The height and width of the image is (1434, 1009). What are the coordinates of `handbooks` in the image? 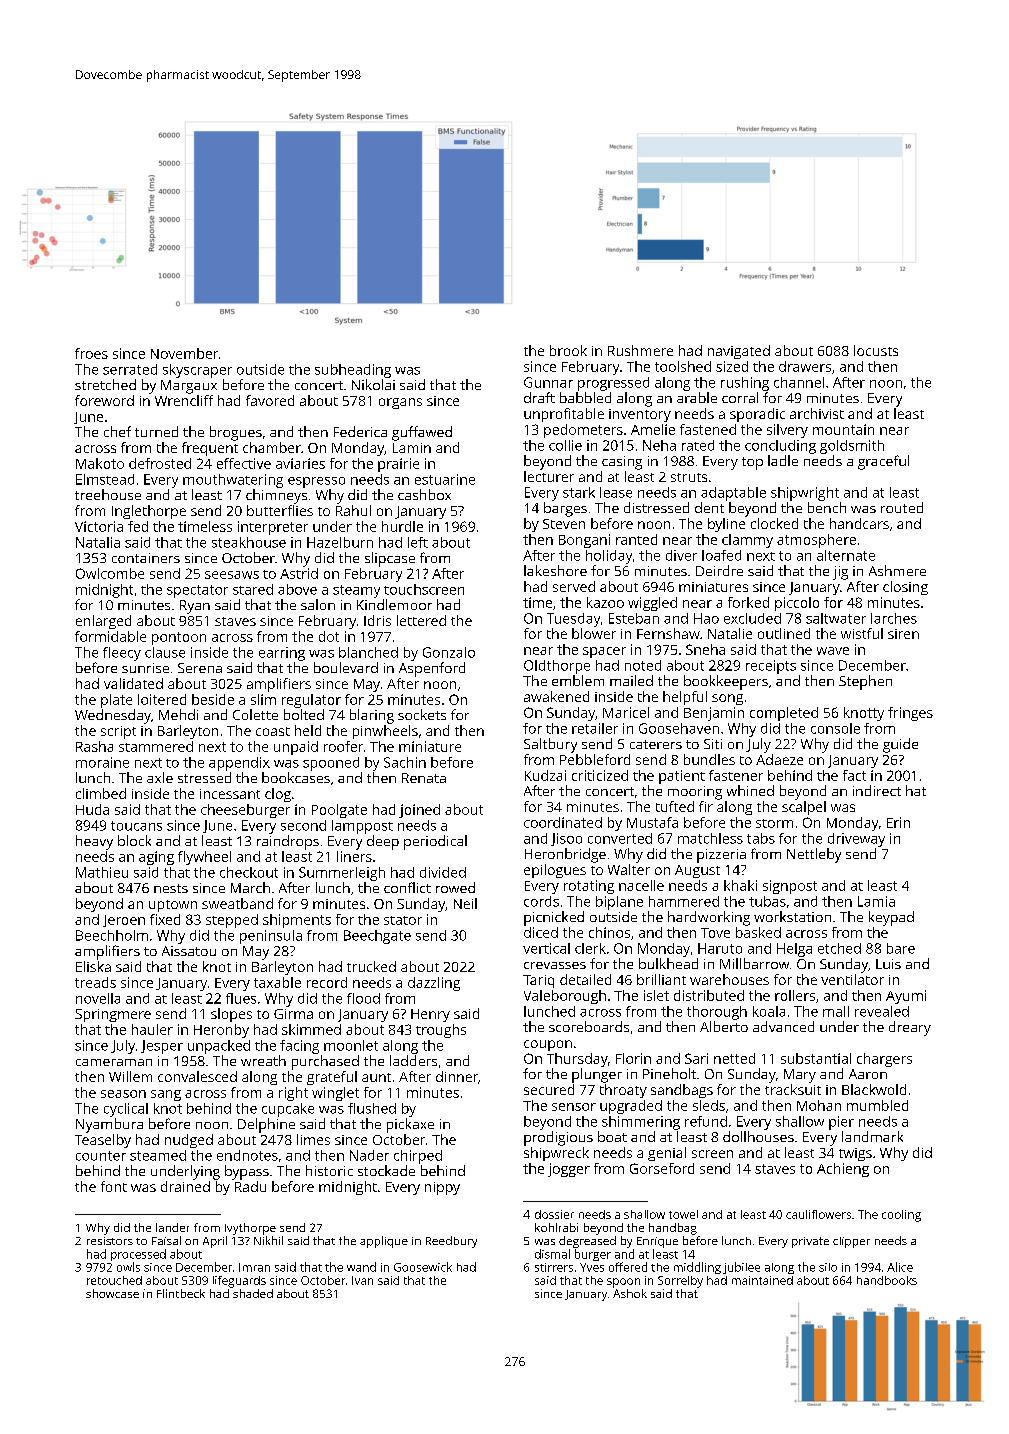 It's located at (887, 1280).
